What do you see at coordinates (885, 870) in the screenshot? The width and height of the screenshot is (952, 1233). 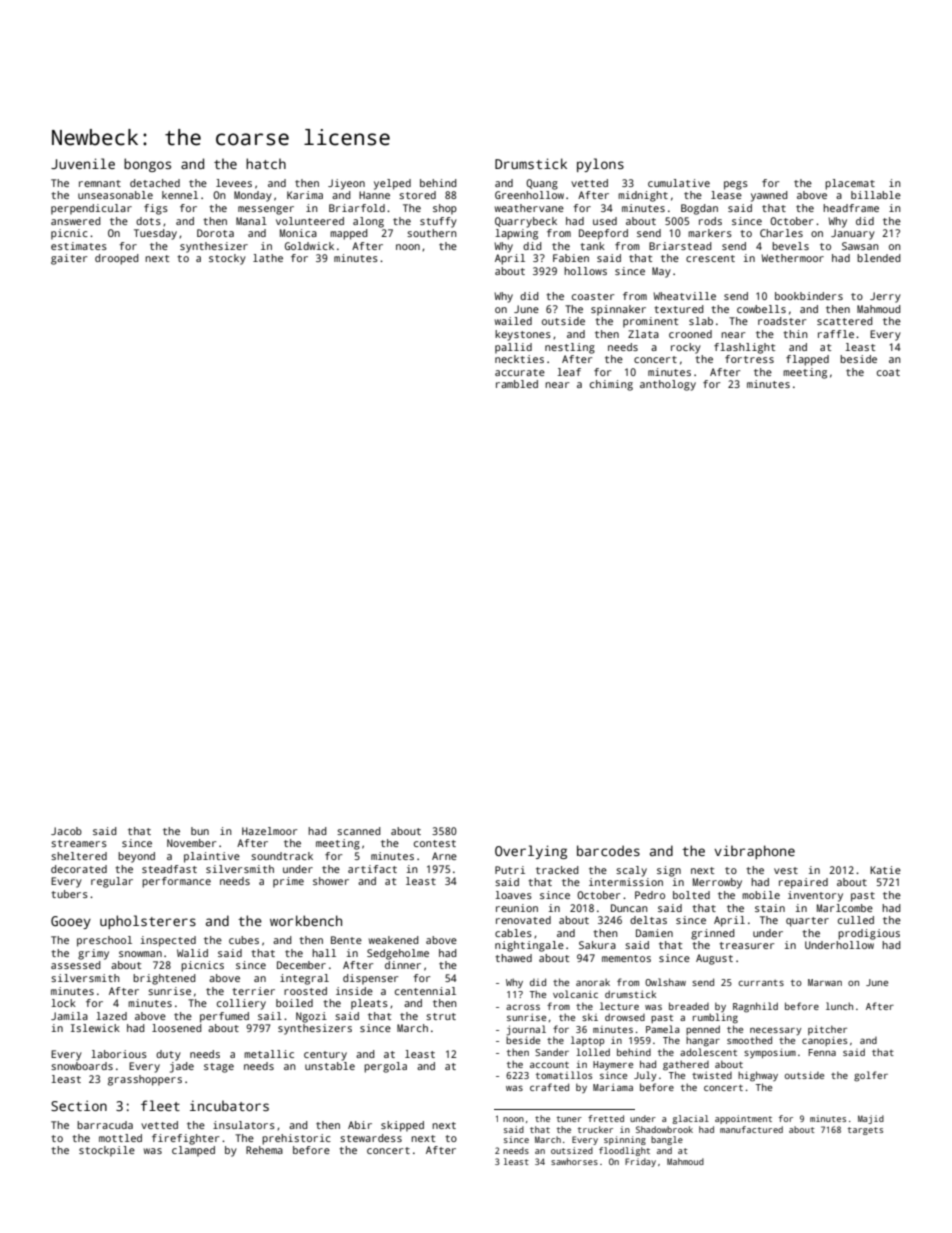 I see `Katie` at bounding box center [885, 870].
